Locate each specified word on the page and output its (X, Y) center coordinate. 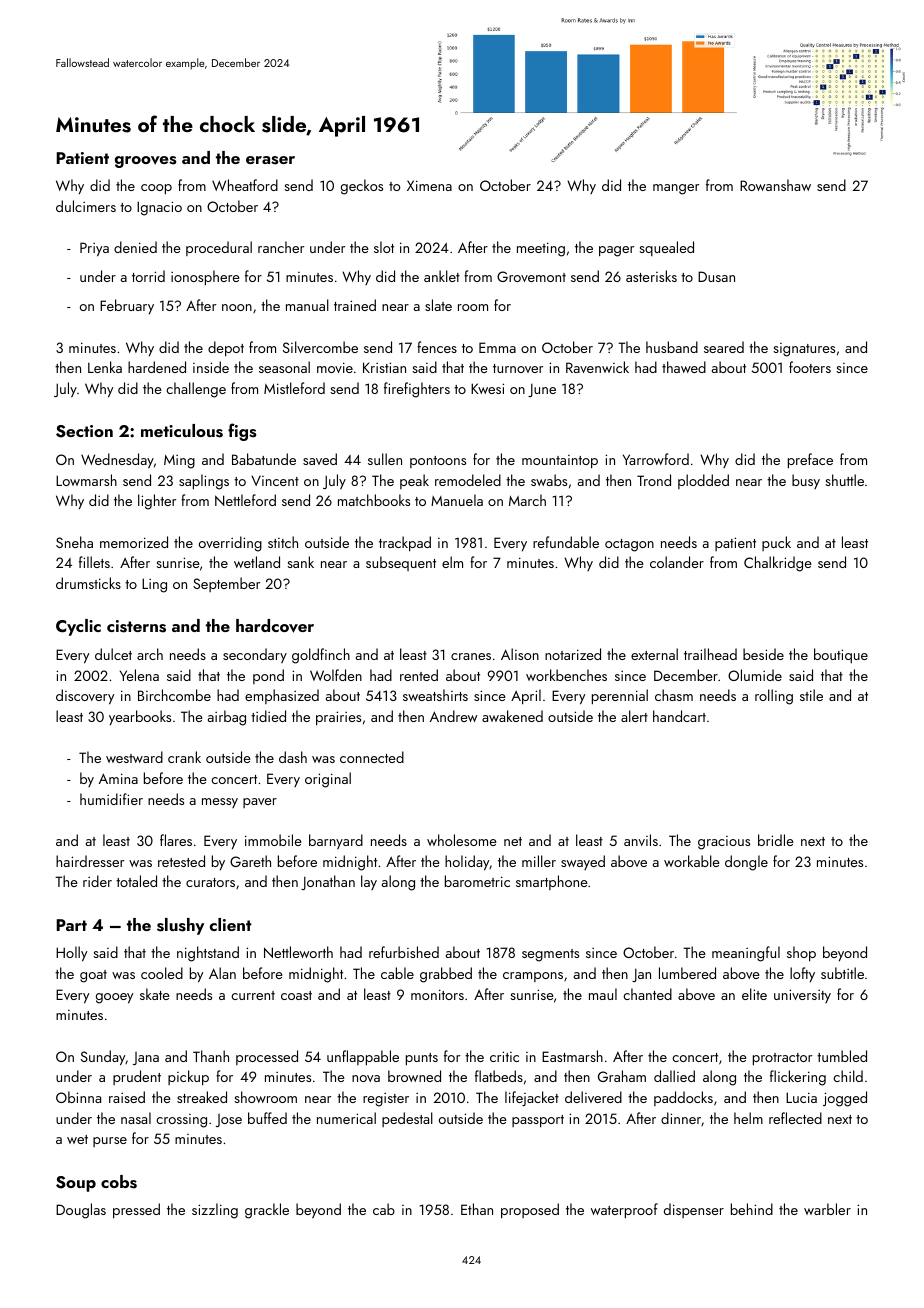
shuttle (844, 480)
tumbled (842, 1056)
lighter (157, 502)
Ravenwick (597, 367)
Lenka (105, 367)
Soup (76, 1184)
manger (676, 189)
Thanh (211, 1056)
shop (801, 953)
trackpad (405, 543)
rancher (281, 247)
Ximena (429, 185)
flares (176, 840)
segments (550, 955)
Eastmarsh (572, 1056)
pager (616, 251)
